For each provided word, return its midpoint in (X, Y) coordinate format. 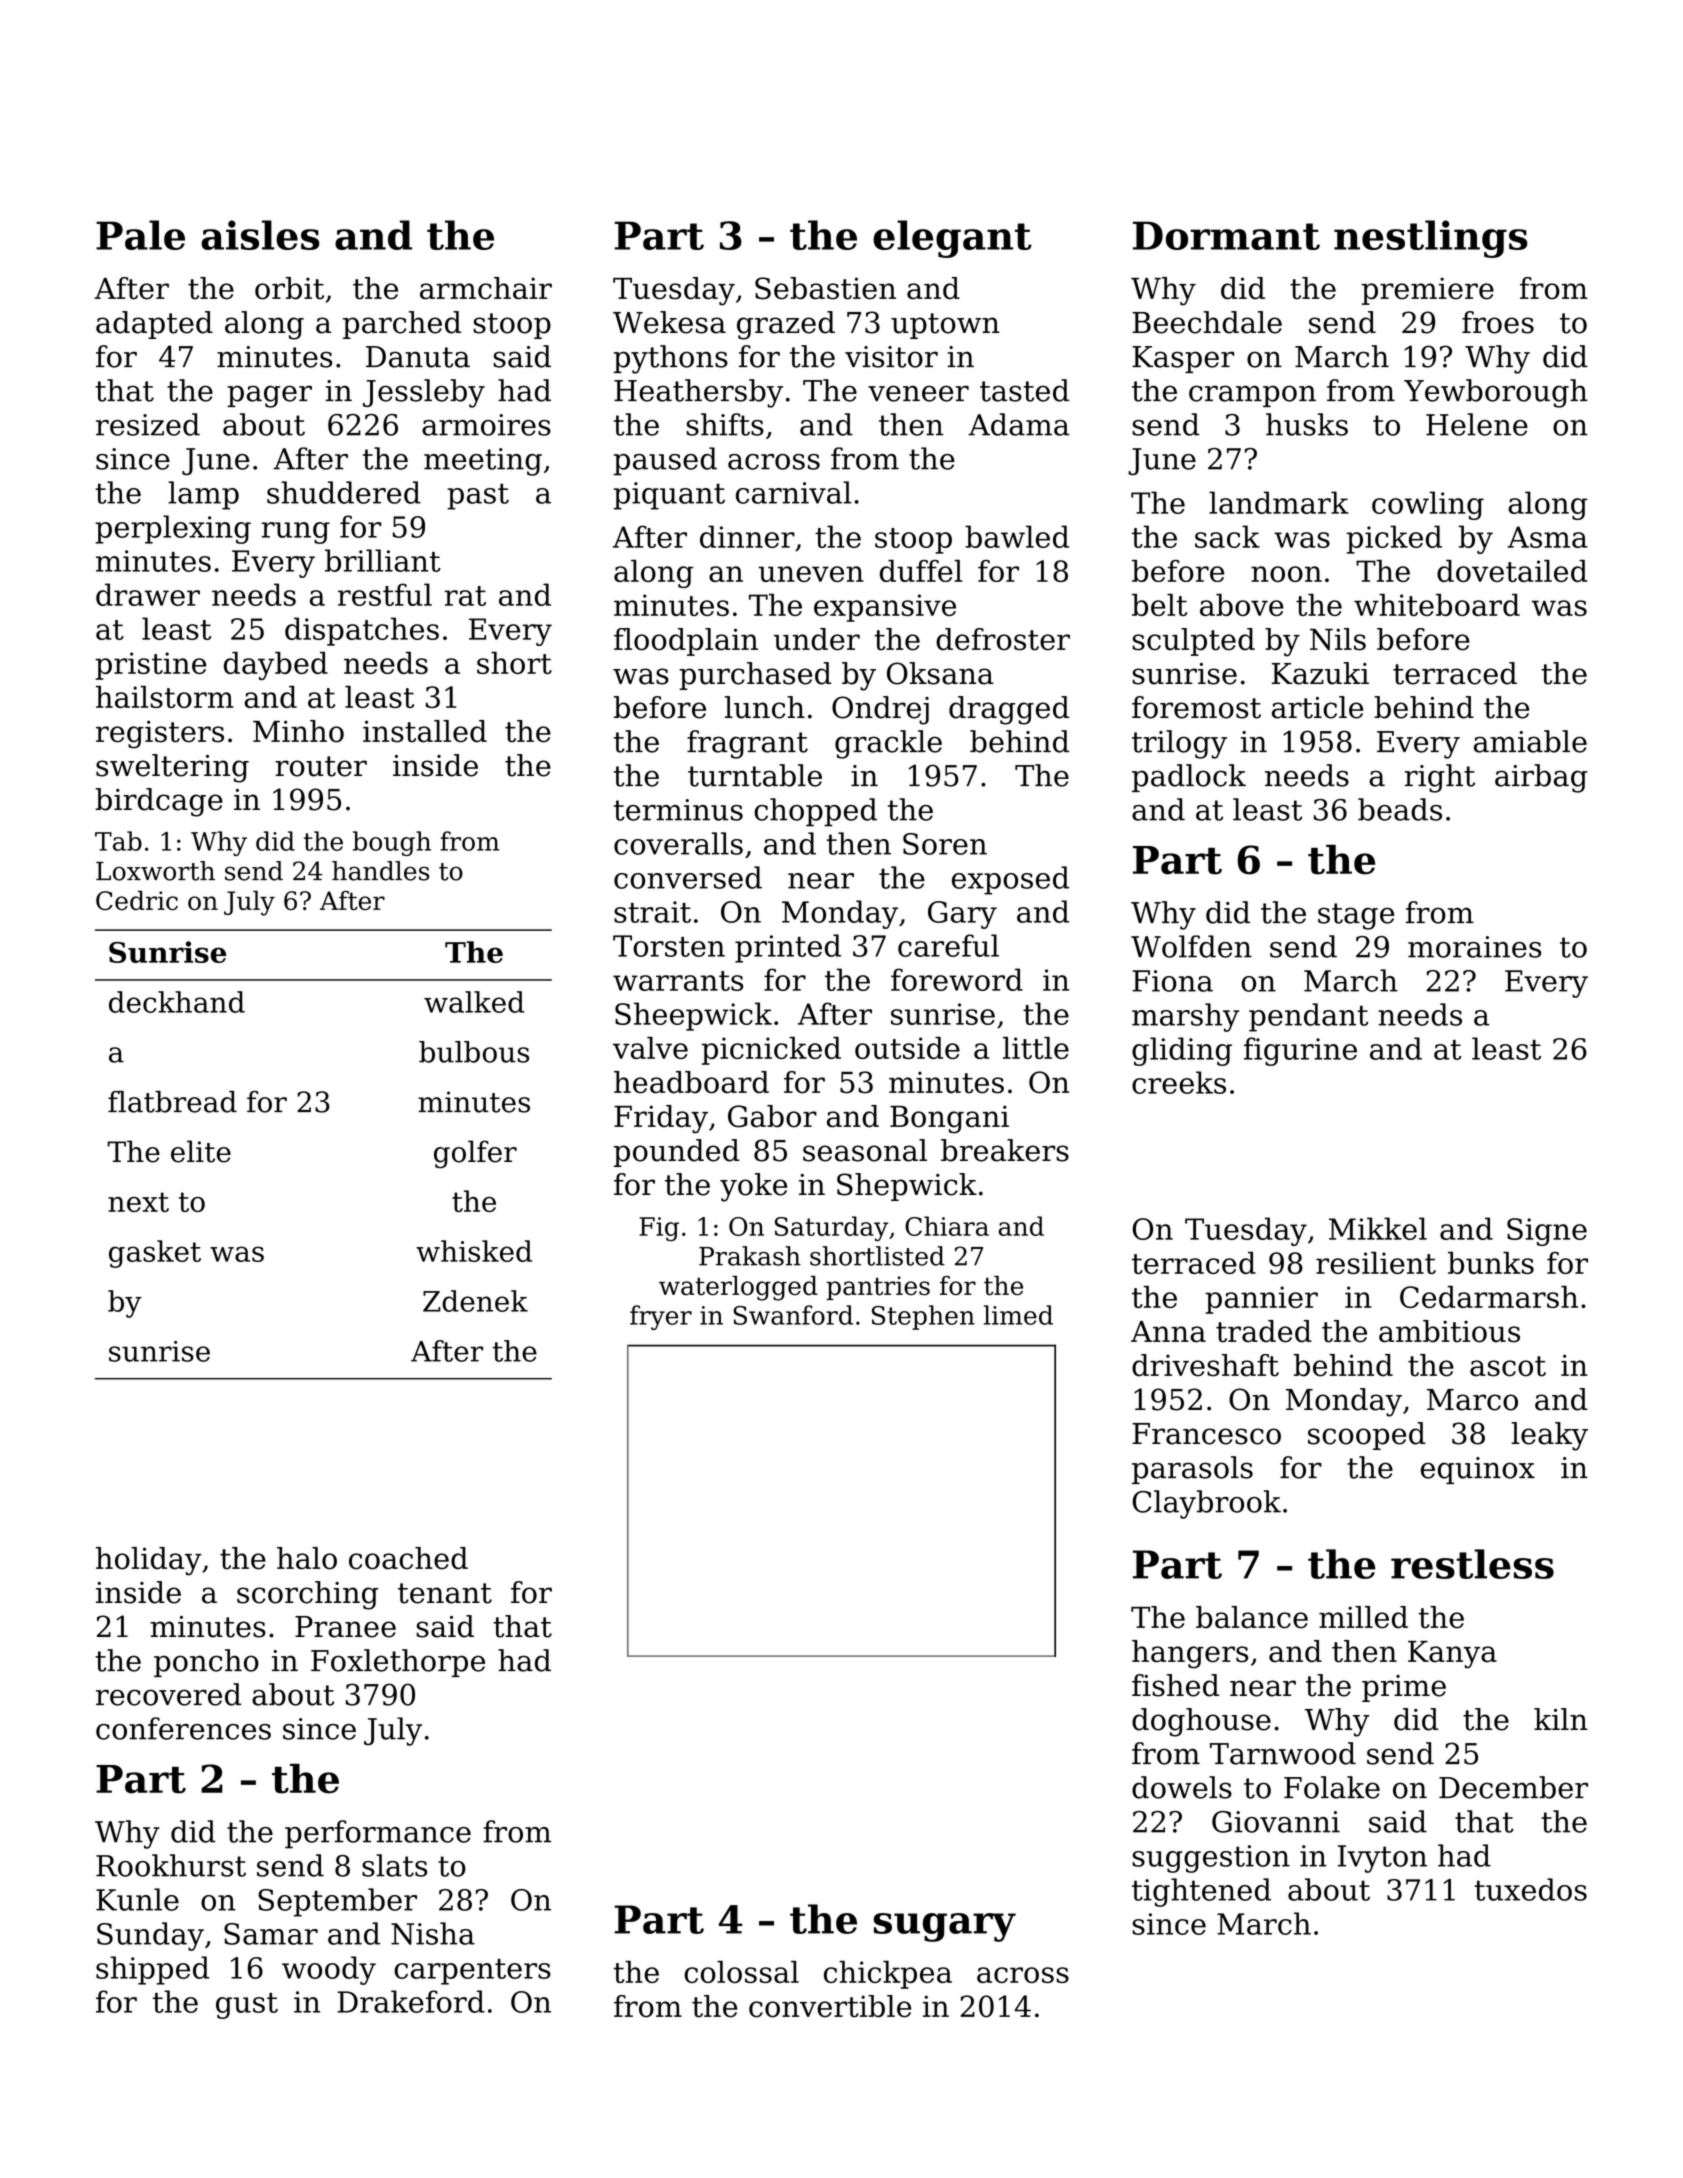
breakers (1005, 1150)
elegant (952, 239)
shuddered (344, 492)
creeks (1179, 1082)
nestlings (1431, 239)
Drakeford (411, 2001)
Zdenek (475, 1301)
